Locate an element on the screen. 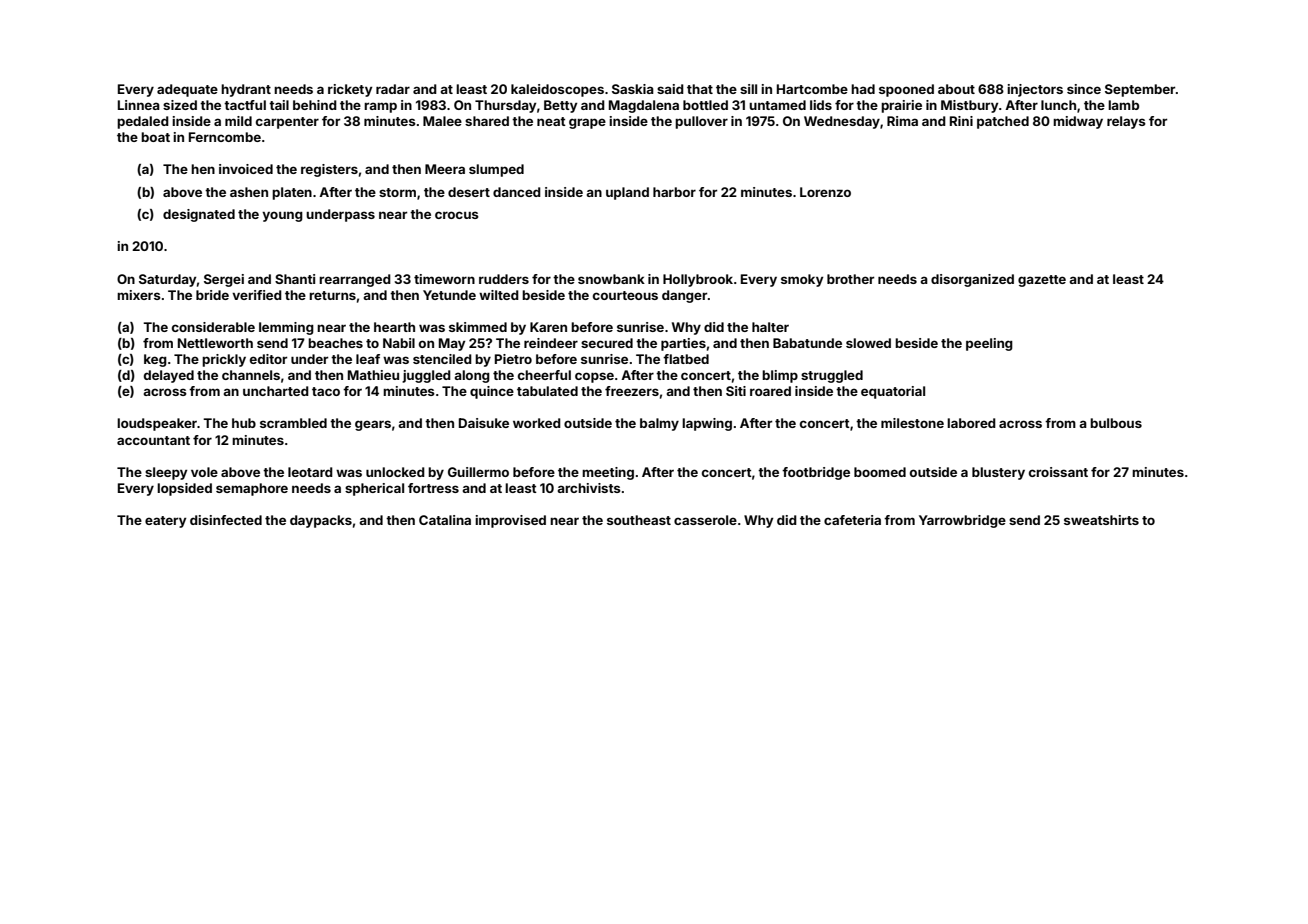 The width and height of the screenshot is (1308, 924). Linnea is located at coordinates (139, 105).
